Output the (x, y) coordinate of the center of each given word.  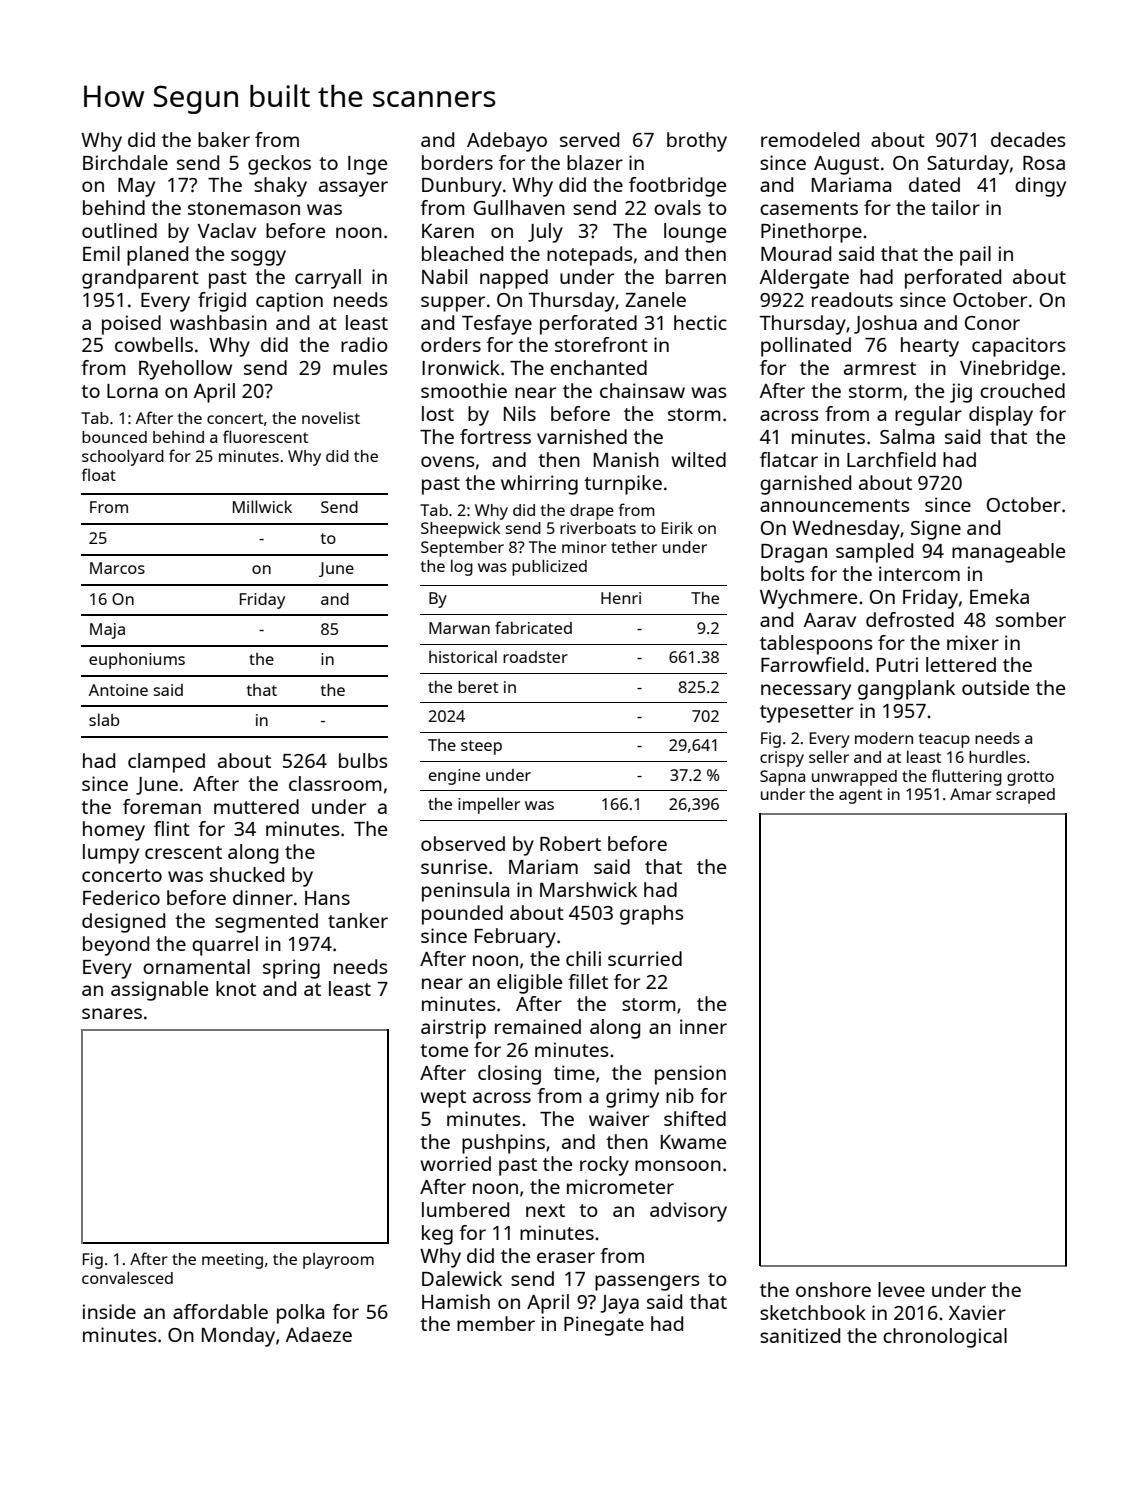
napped (514, 279)
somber (1031, 619)
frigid (222, 302)
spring (291, 969)
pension (690, 1075)
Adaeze (319, 1334)
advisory (688, 1212)
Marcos (117, 568)
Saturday (968, 165)
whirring (539, 485)
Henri (621, 598)
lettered (961, 664)
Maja (107, 631)
